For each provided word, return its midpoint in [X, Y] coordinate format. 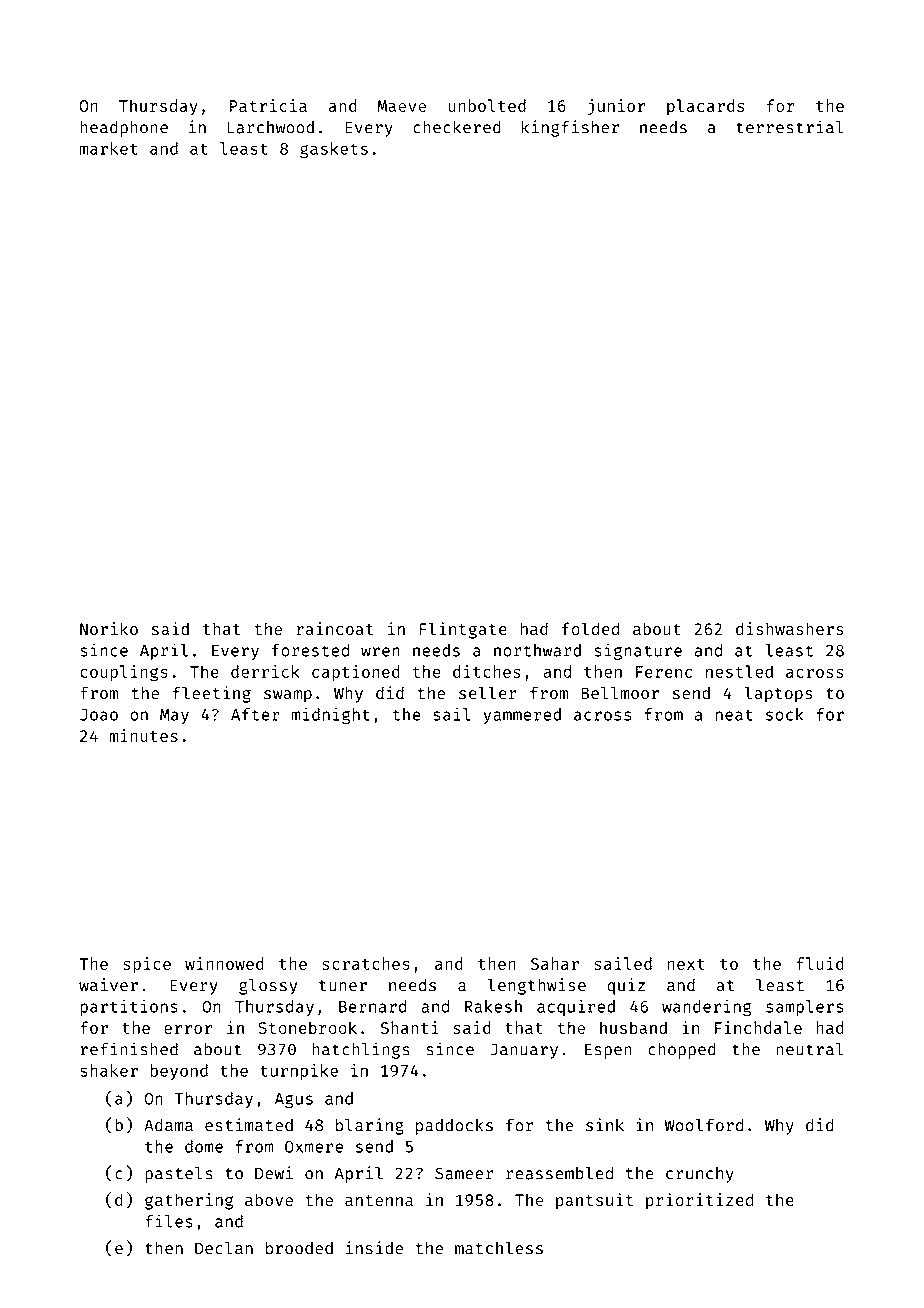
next [686, 964]
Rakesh [493, 1006]
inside [374, 1248]
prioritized [699, 1201]
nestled [739, 671]
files [169, 1221]
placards [705, 107]
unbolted [487, 105]
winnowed [224, 963]
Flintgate [463, 630]
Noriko [109, 628]
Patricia [268, 105]
